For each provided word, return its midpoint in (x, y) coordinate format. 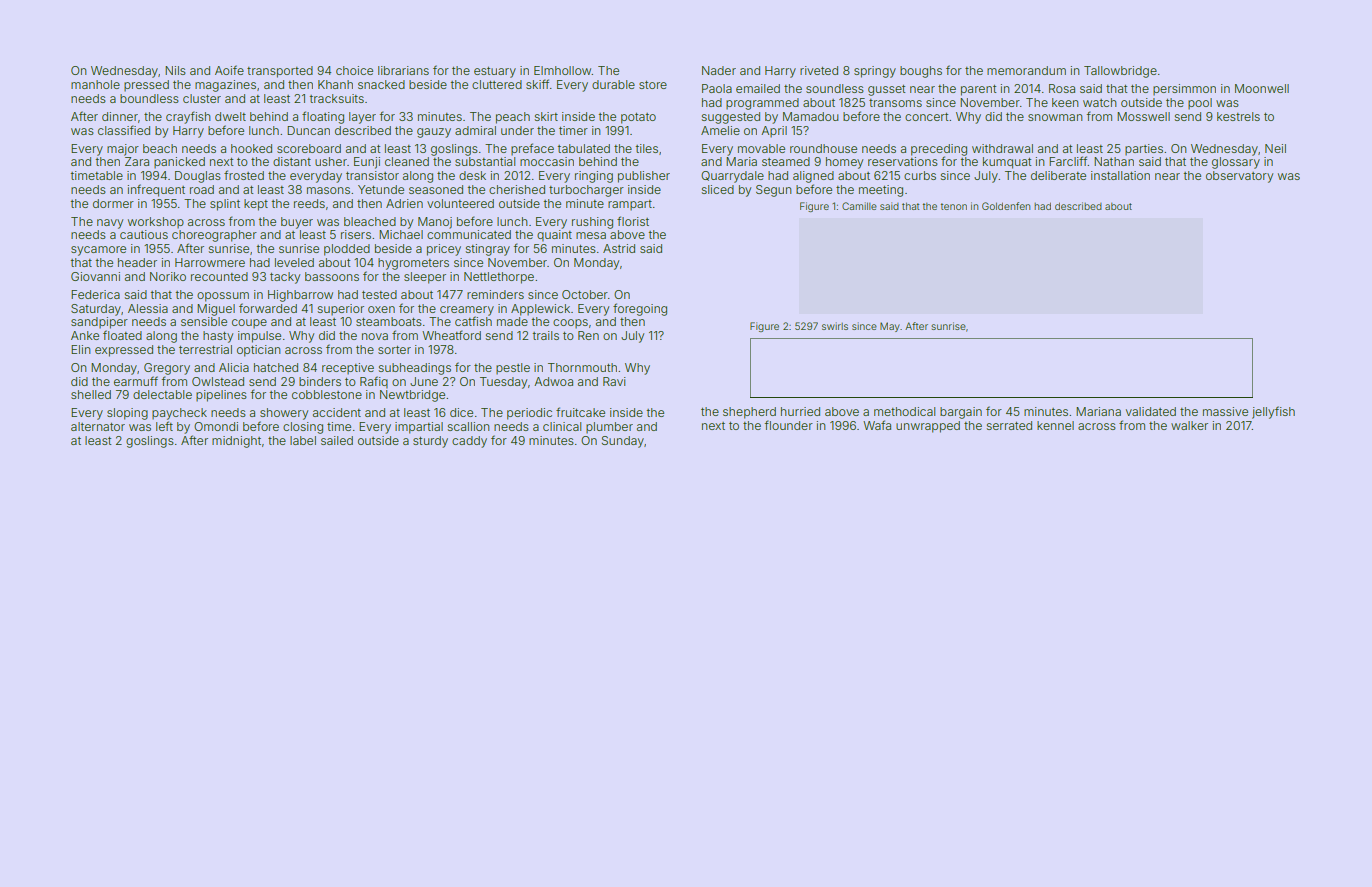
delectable (162, 394)
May (890, 327)
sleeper (425, 278)
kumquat (1007, 163)
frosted (244, 175)
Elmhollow (563, 70)
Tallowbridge (1120, 72)
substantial (485, 161)
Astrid (619, 248)
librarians (403, 70)
